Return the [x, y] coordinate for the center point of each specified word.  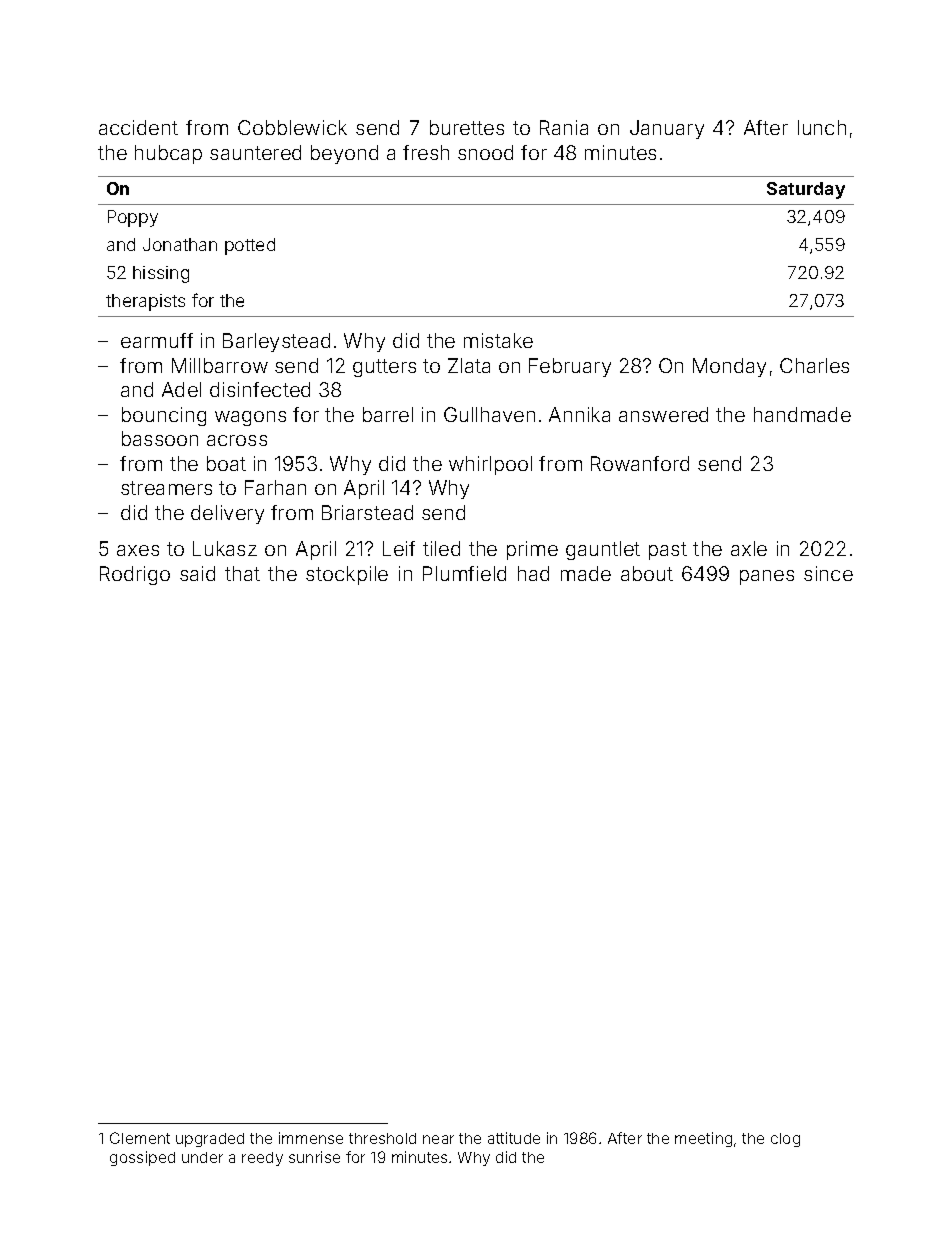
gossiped [142, 1158]
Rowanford [640, 463]
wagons [250, 418]
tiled [441, 548]
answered [663, 414]
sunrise [314, 1157]
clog [785, 1140]
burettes [467, 127]
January [667, 129]
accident [138, 127]
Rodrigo [135, 575]
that [242, 573]
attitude [514, 1138]
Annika [579, 414]
